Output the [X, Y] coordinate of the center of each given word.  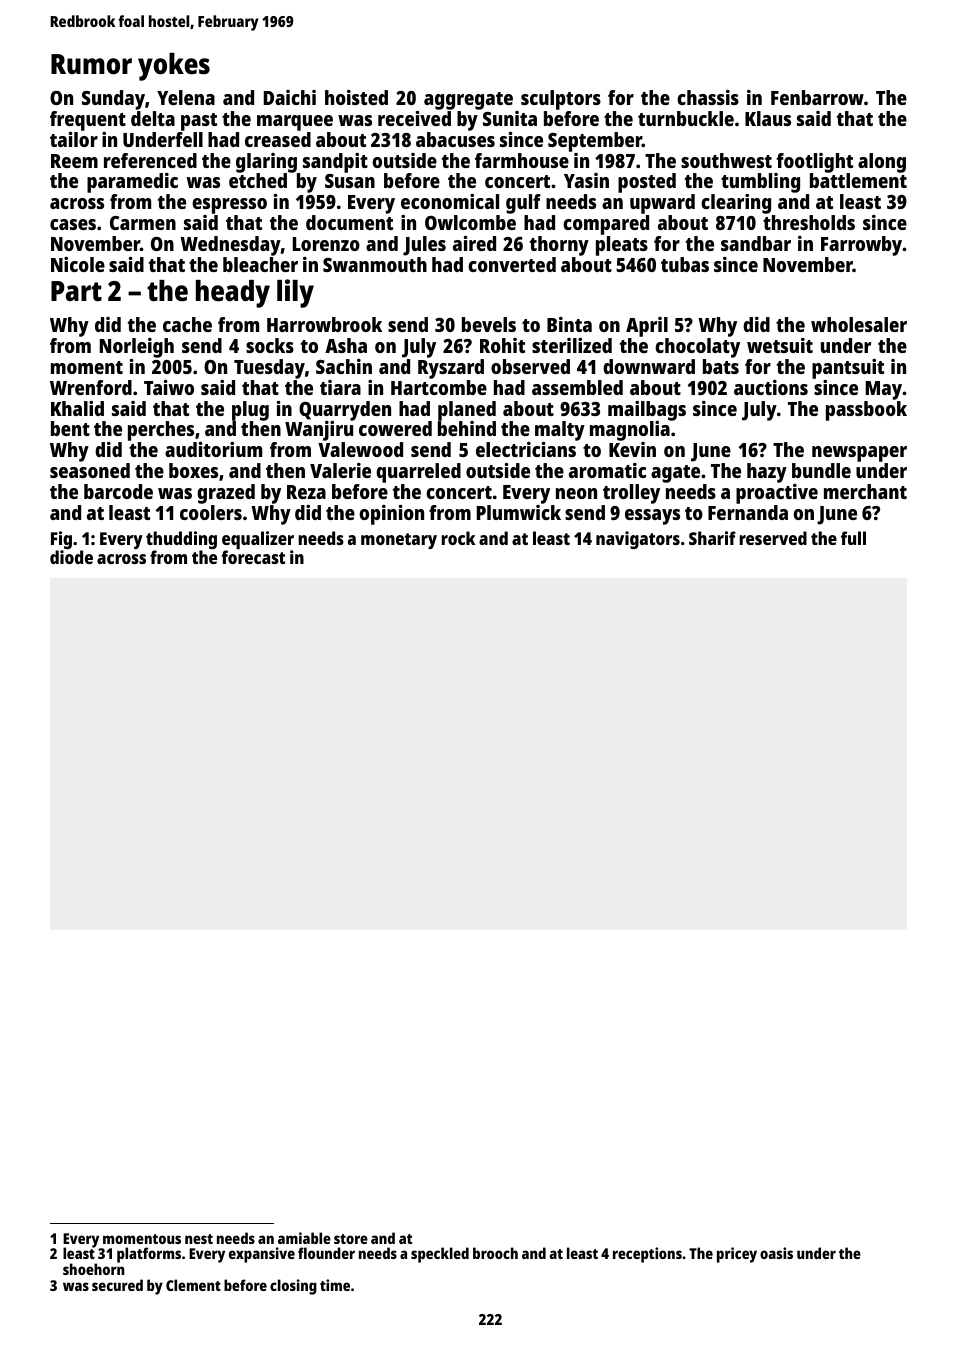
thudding [181, 540]
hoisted [356, 97]
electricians [526, 449]
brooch [495, 1253]
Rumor [91, 64]
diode [71, 557]
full [853, 538]
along [882, 163]
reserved [773, 538]
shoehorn [93, 1269]
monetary [399, 541]
